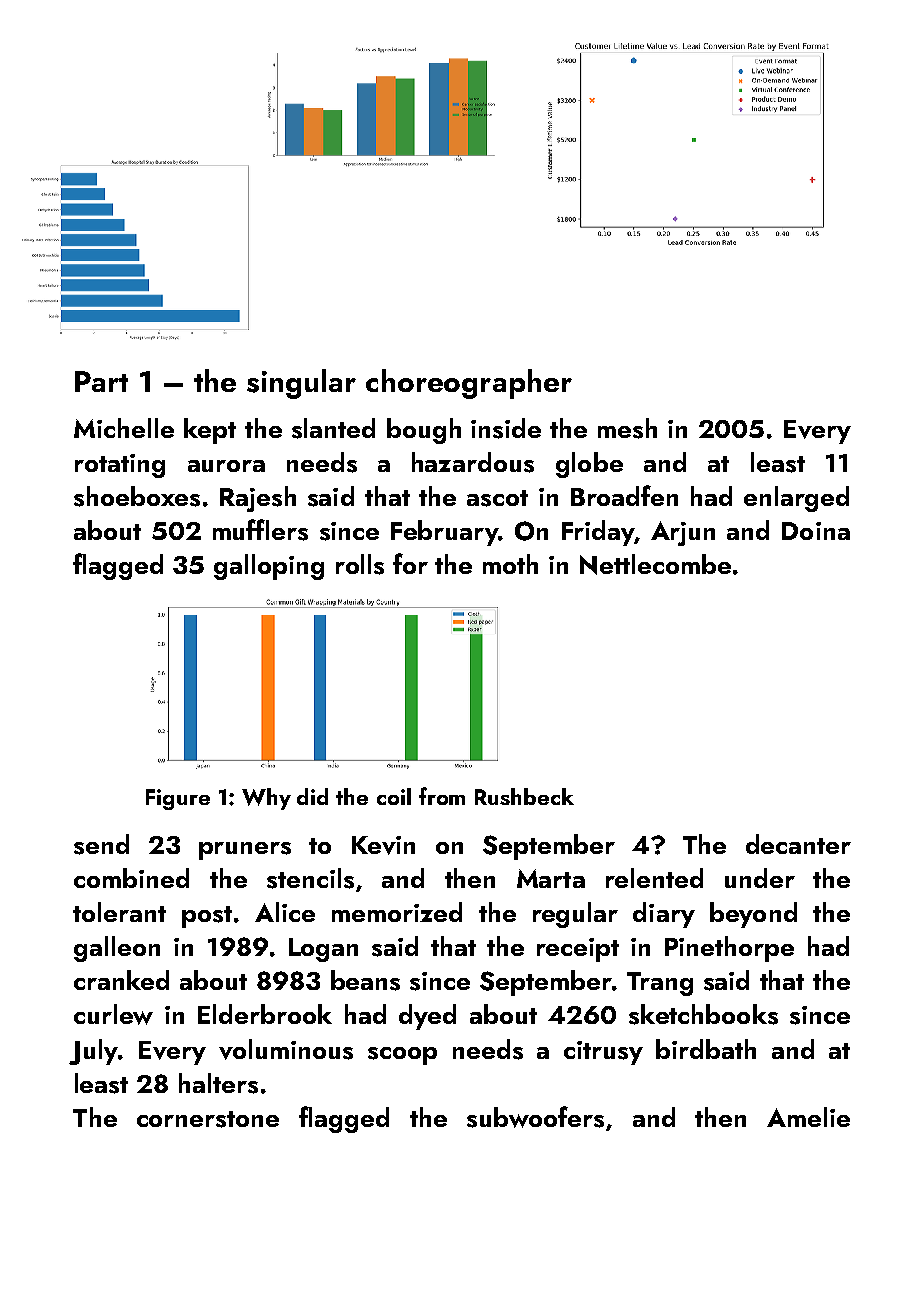 Image resolution: width=924 pixels, height=1311 pixels. Describe the element at coordinates (603, 1053) in the image. I see `citrusy` at that location.
